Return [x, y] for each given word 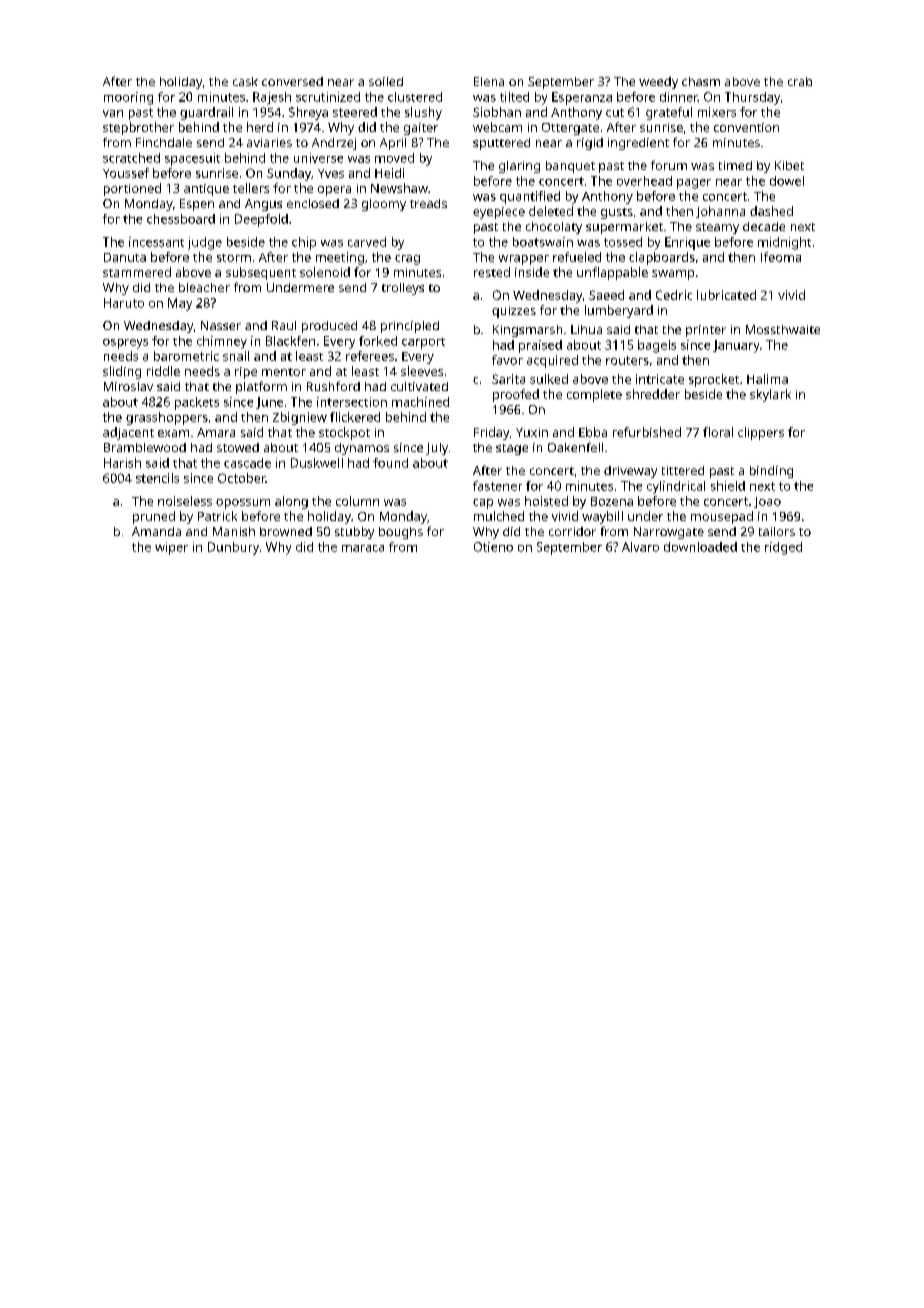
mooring [128, 98]
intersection [352, 402]
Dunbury [233, 548]
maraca [363, 548]
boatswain [543, 242]
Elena [489, 81]
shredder [653, 394]
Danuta [125, 257]
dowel [787, 181]
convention [746, 127]
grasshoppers [167, 418]
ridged [783, 548]
